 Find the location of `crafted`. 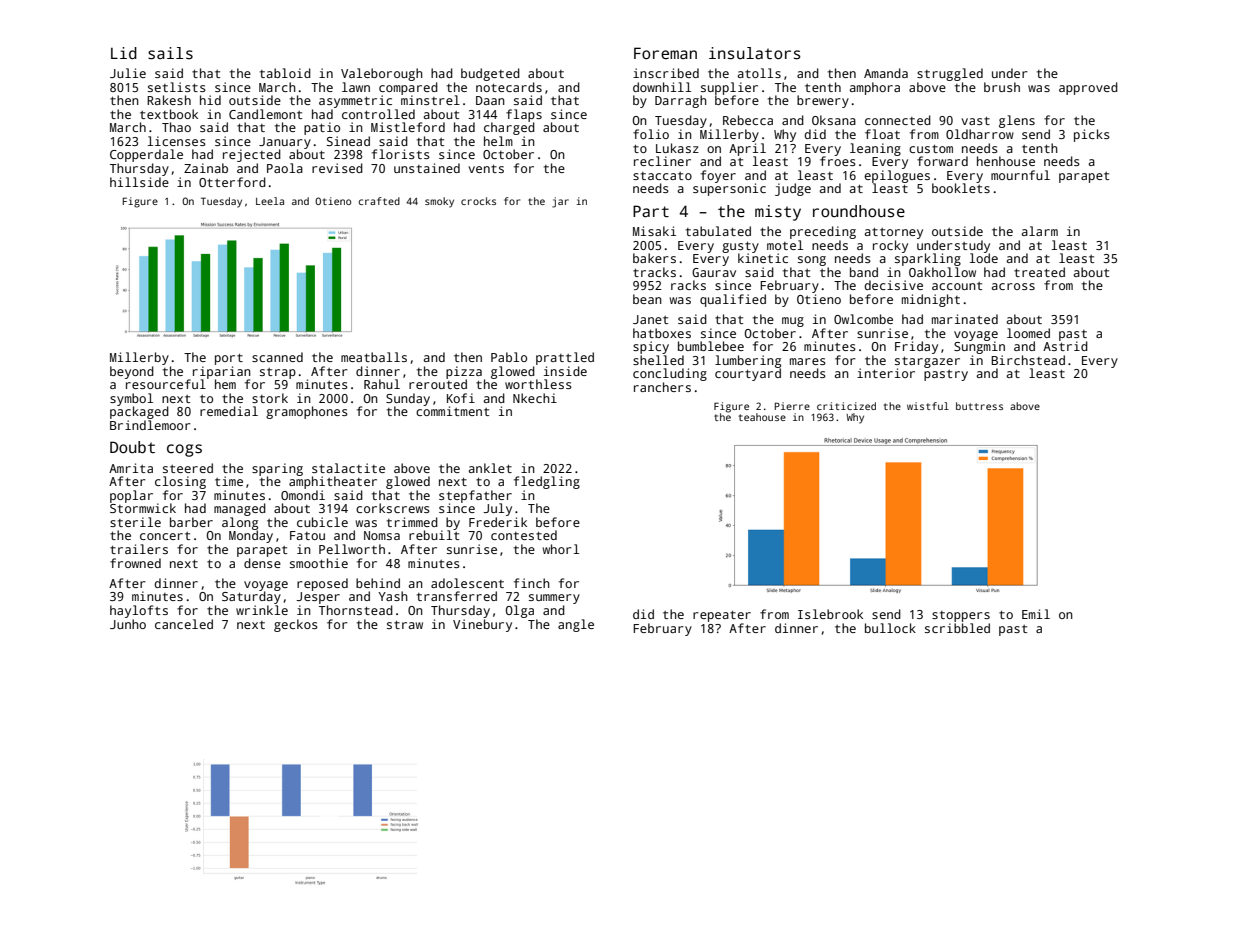

crafted is located at coordinates (379, 201).
